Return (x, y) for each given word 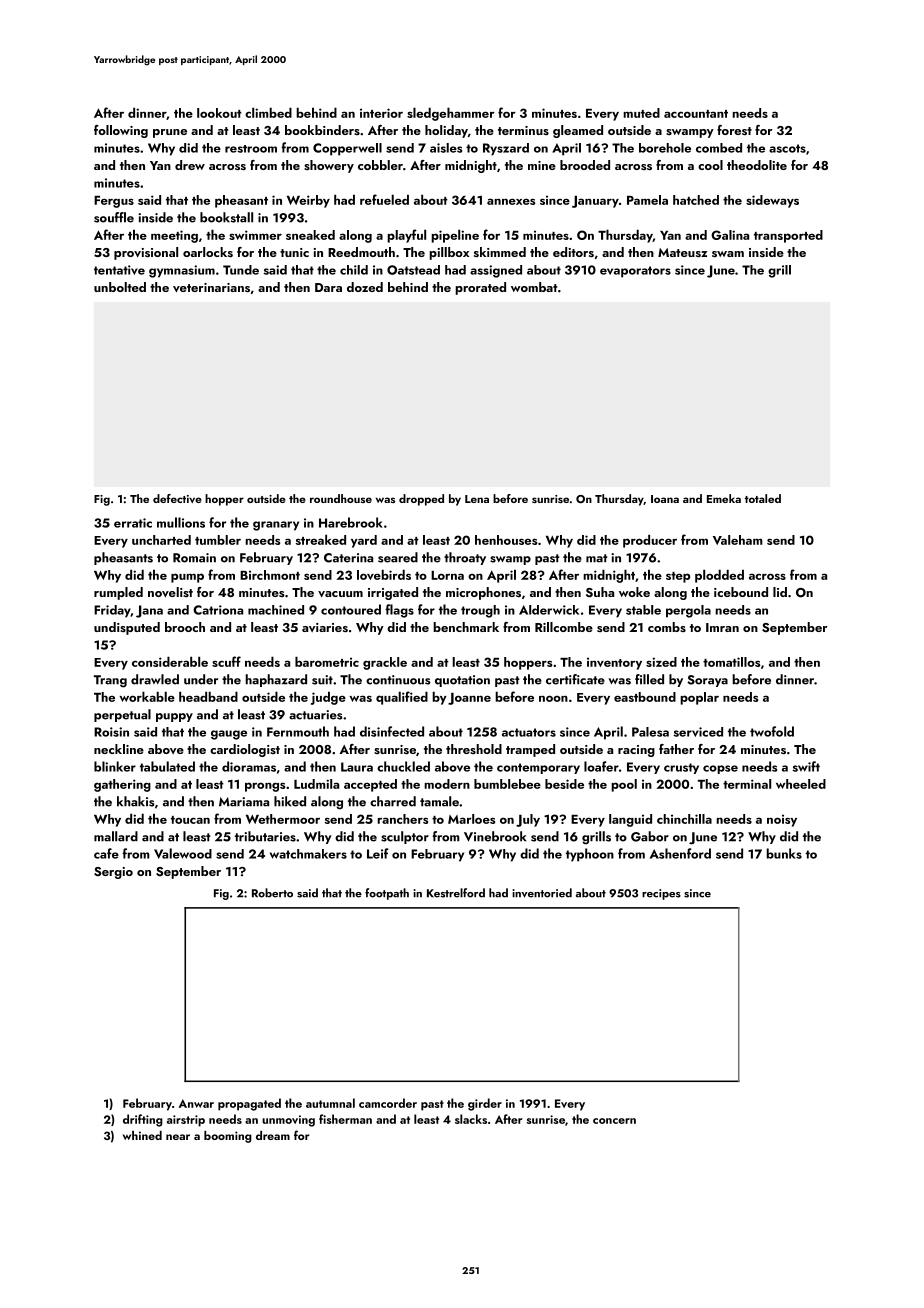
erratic (133, 523)
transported (788, 236)
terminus (523, 130)
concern (614, 1121)
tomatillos (731, 662)
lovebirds (384, 574)
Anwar (196, 1103)
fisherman (345, 1119)
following (121, 131)
